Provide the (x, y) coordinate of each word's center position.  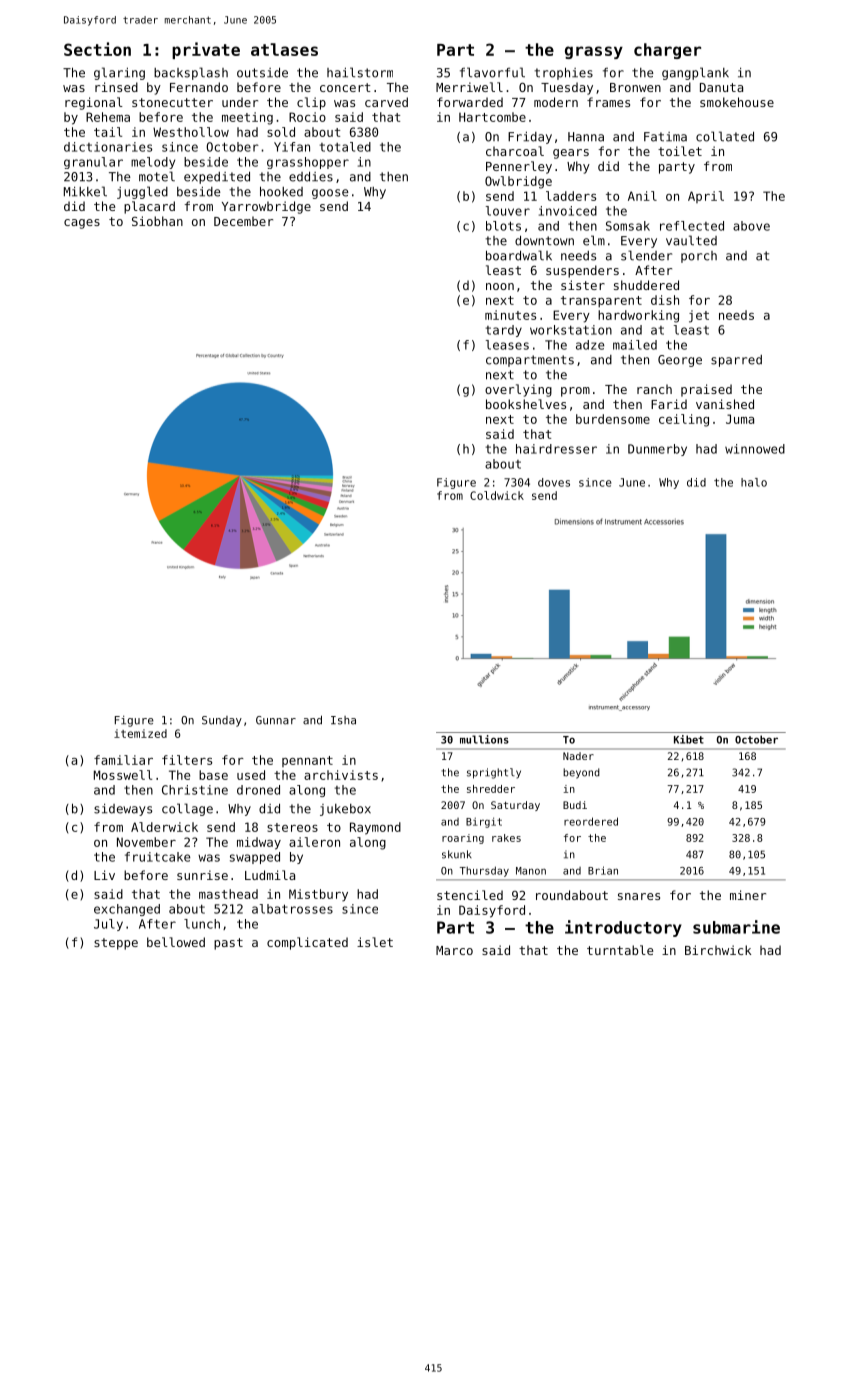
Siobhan (157, 221)
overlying (518, 390)
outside (262, 72)
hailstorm (360, 72)
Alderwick (164, 827)
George (680, 361)
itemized (140, 733)
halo (754, 482)
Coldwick (497, 495)
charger (667, 51)
